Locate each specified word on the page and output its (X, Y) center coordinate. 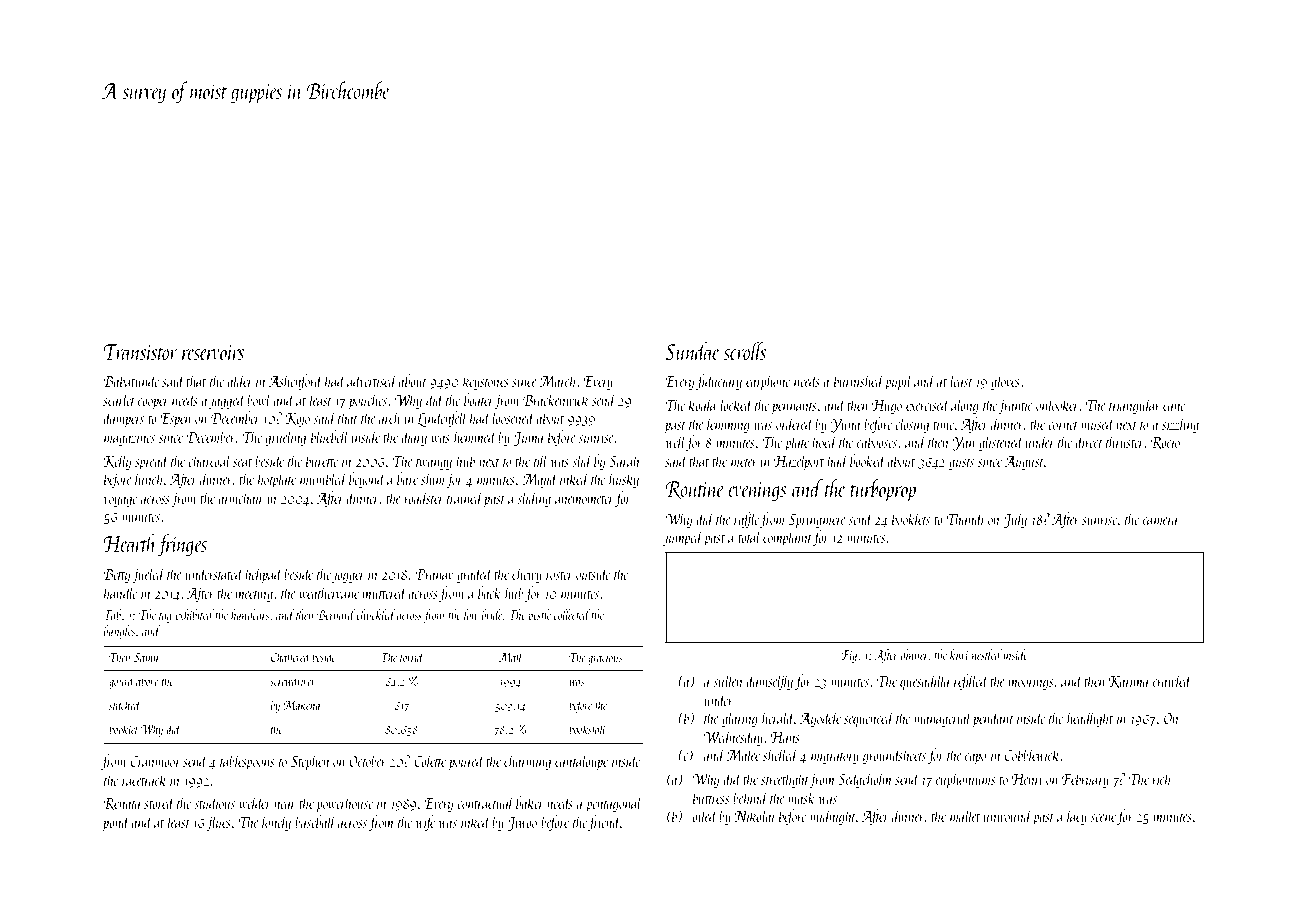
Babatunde (131, 380)
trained (465, 497)
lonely (276, 823)
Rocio (1165, 443)
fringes (182, 545)
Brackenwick (556, 399)
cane (1174, 407)
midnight (833, 817)
